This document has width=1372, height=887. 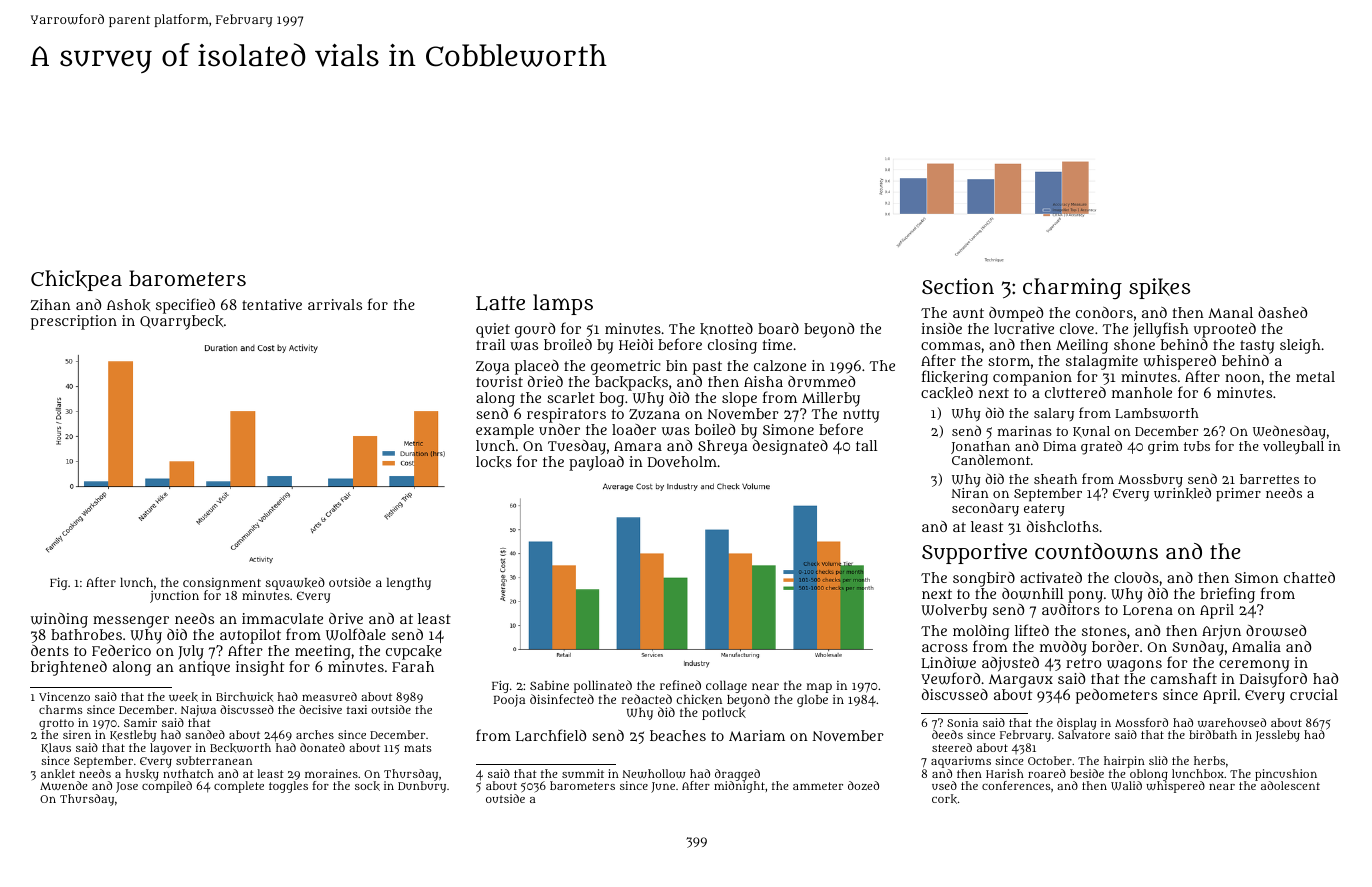 I want to click on Wolverby, so click(x=954, y=611).
